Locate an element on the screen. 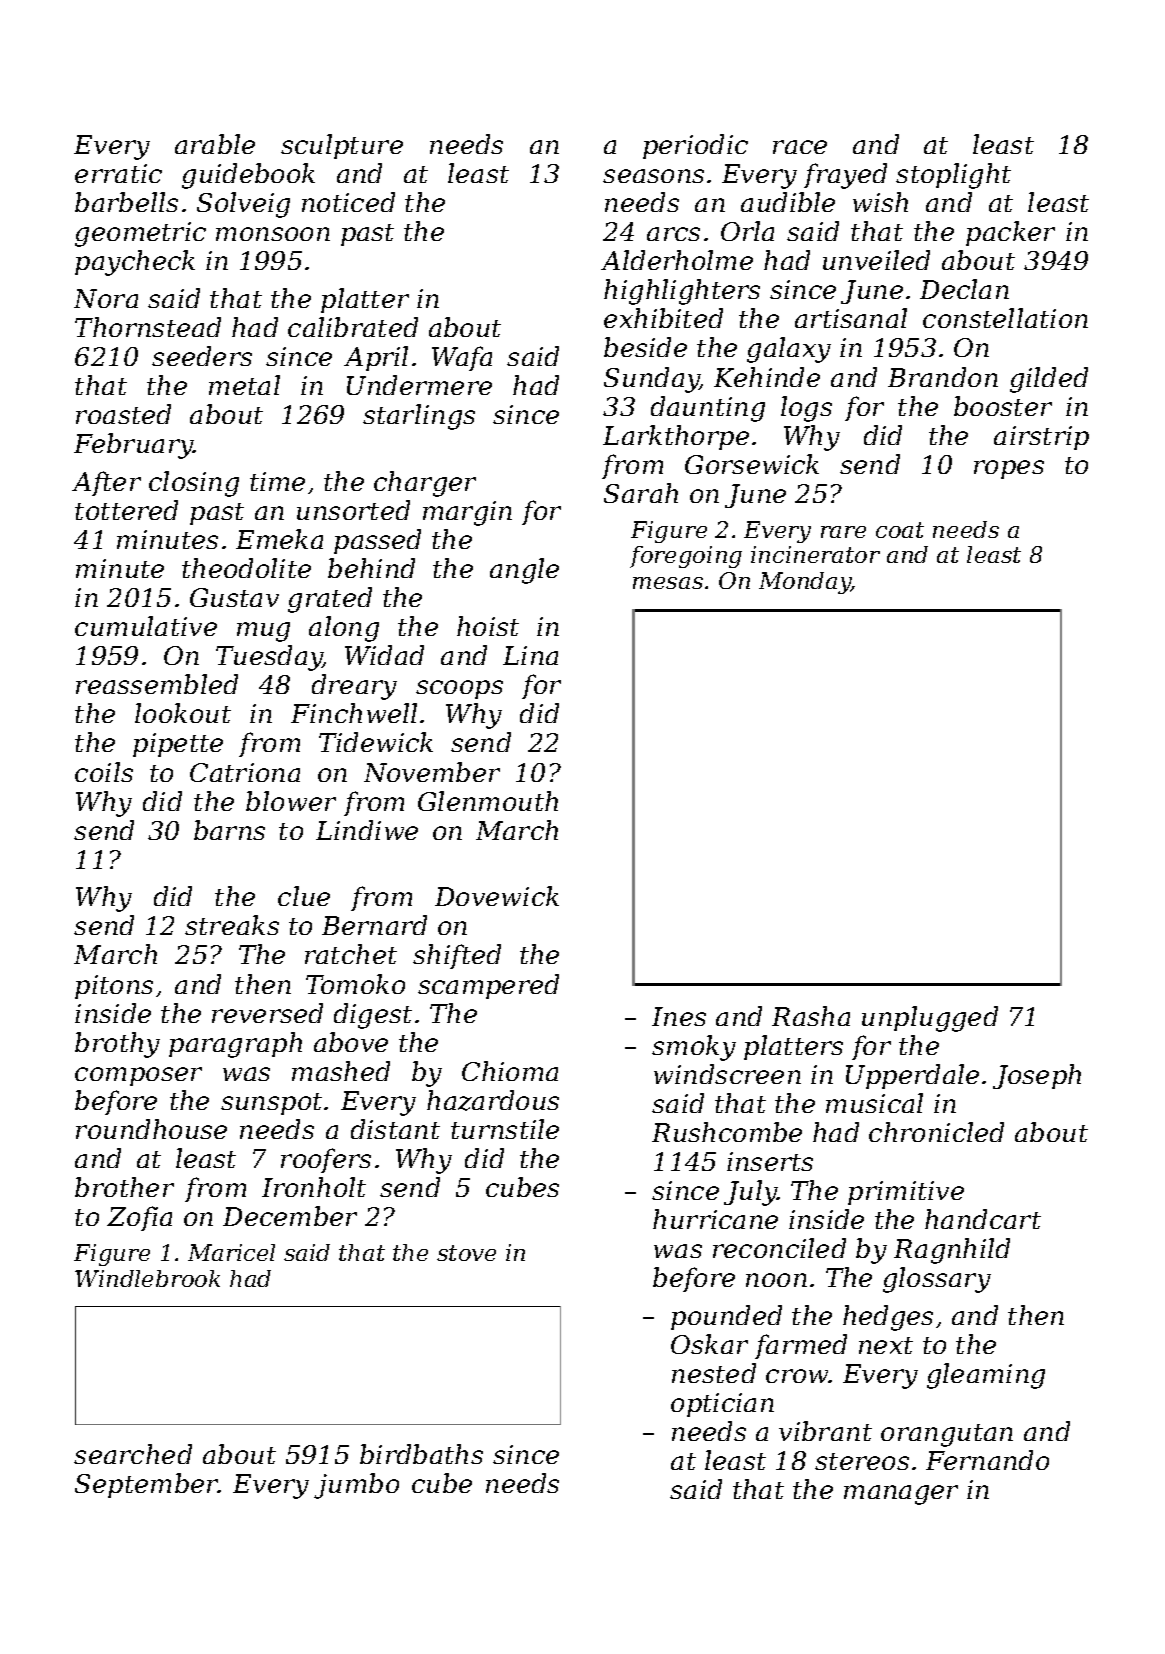 Image resolution: width=1165 pixels, height=1654 pixels. erratic is located at coordinates (118, 173).
